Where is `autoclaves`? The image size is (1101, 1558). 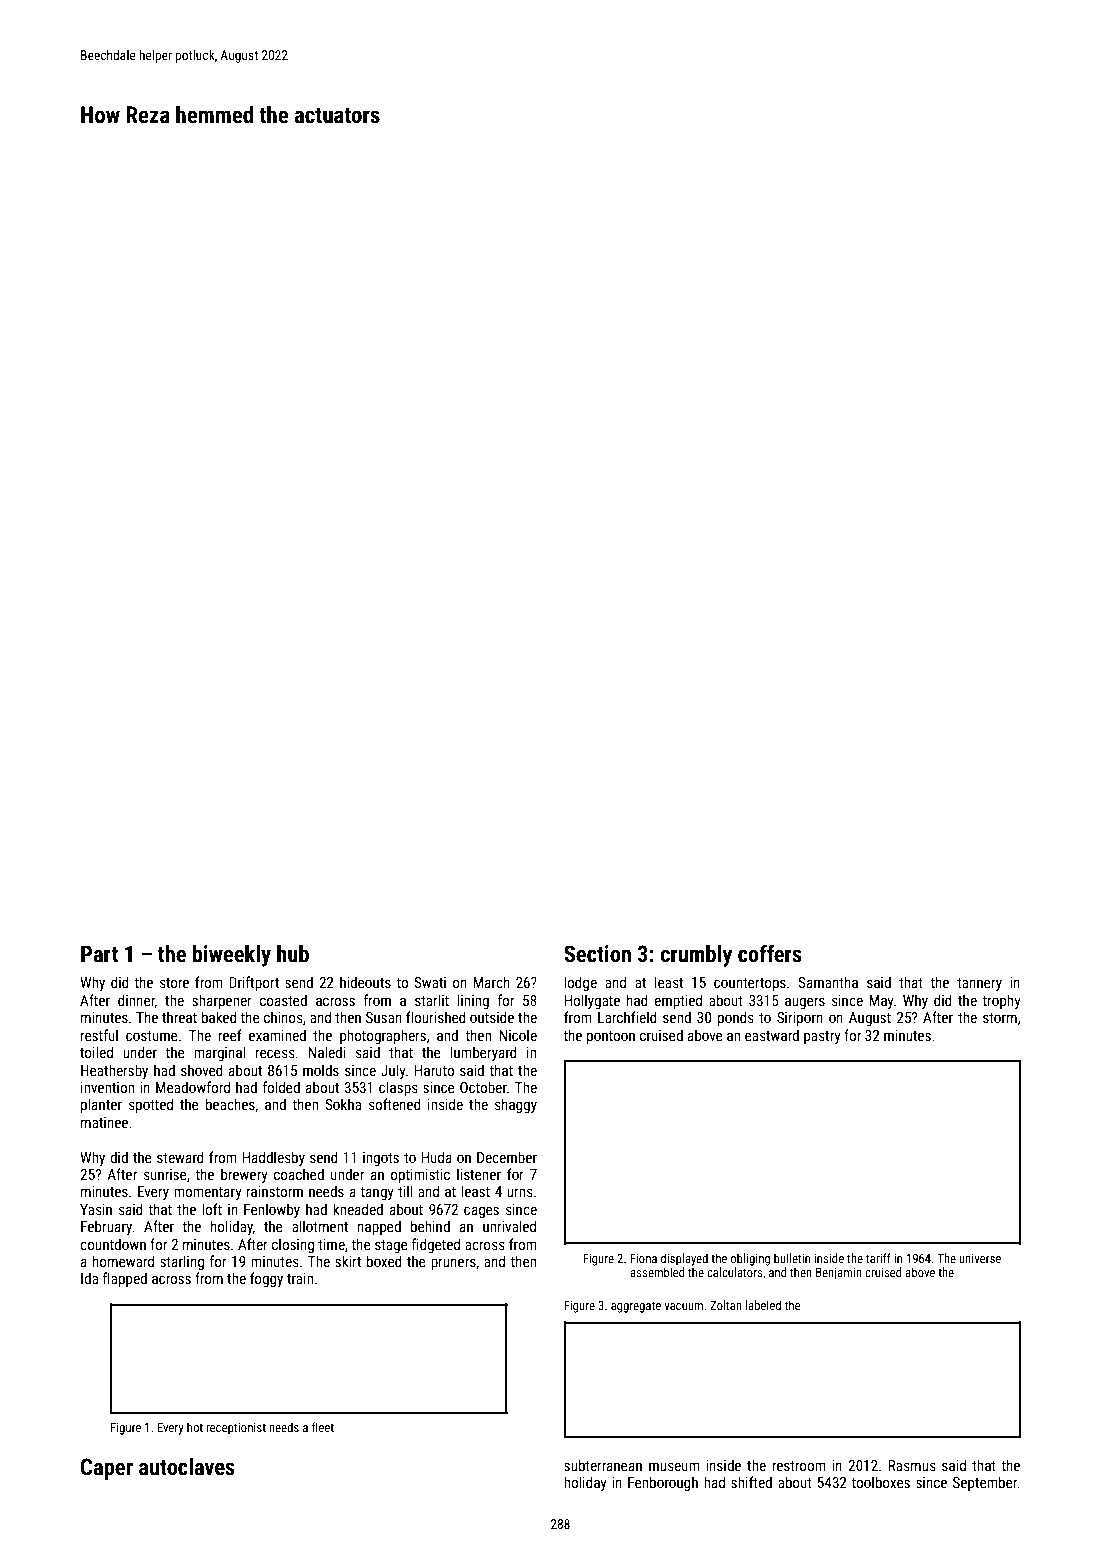 autoclaves is located at coordinates (187, 1467).
